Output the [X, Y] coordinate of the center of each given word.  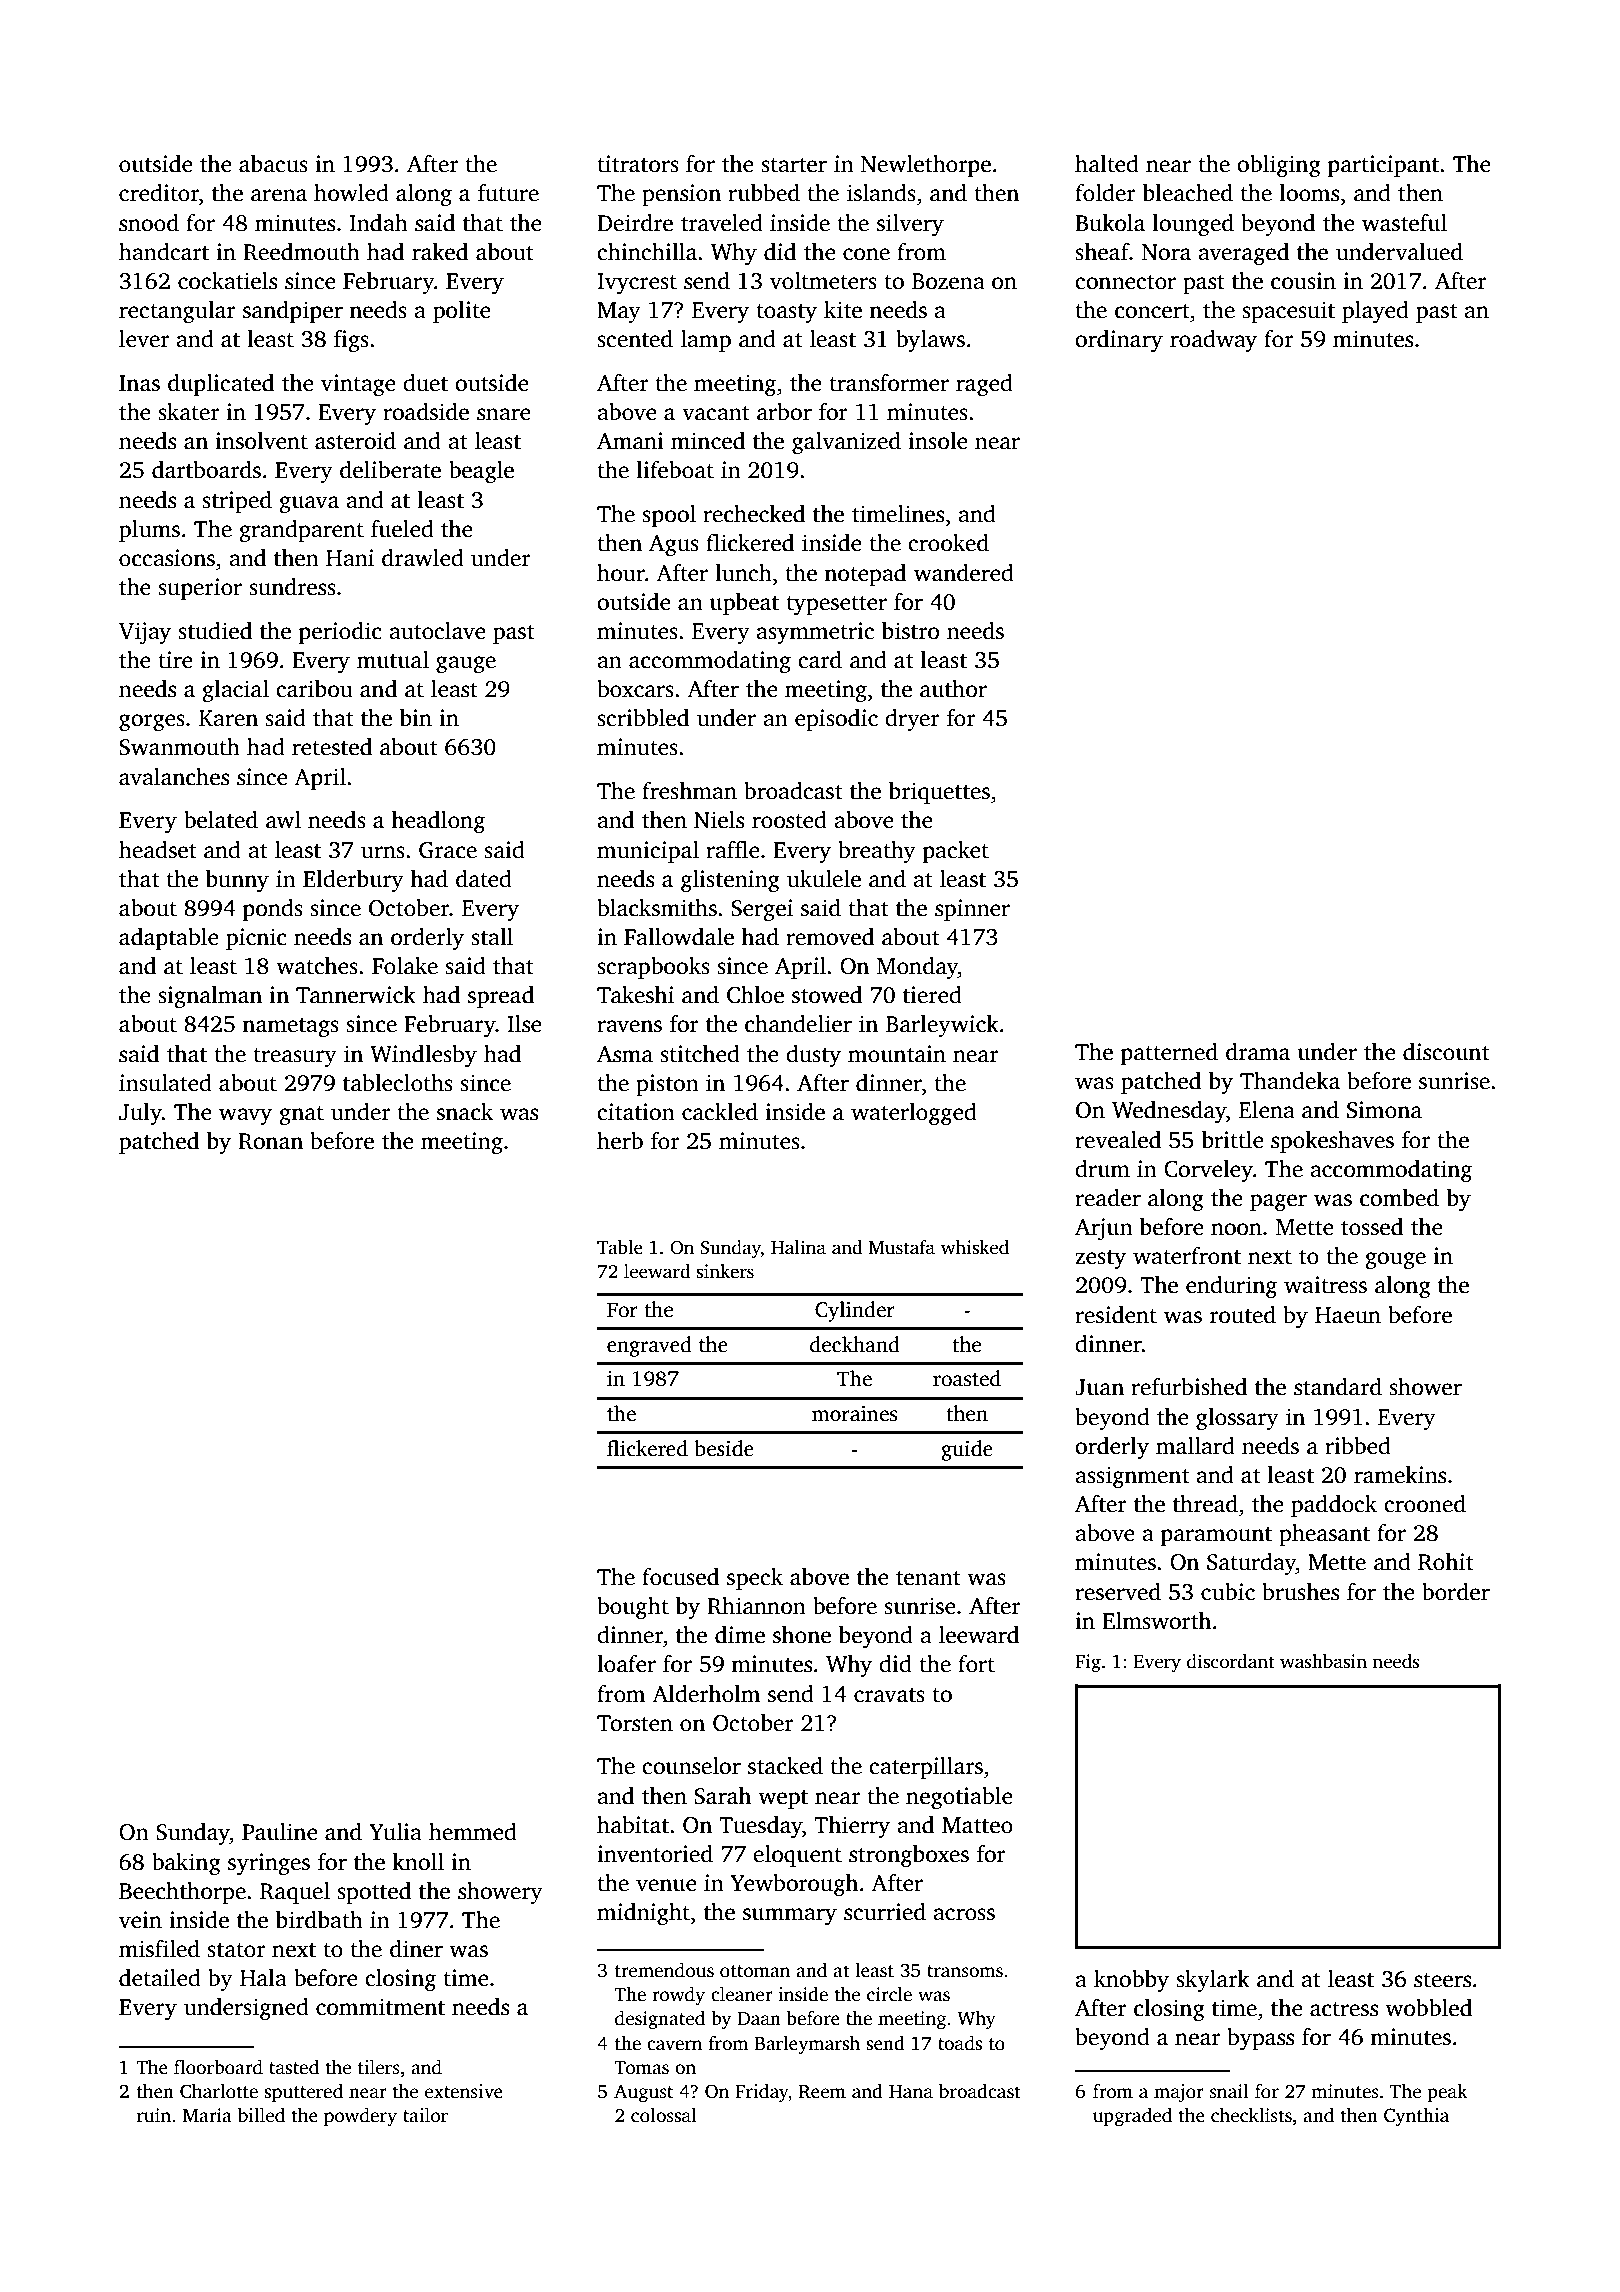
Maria [207, 2115]
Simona [1384, 1110]
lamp [706, 341]
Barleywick [942, 1026]
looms [1309, 193]
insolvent [261, 441]
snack [465, 1112]
